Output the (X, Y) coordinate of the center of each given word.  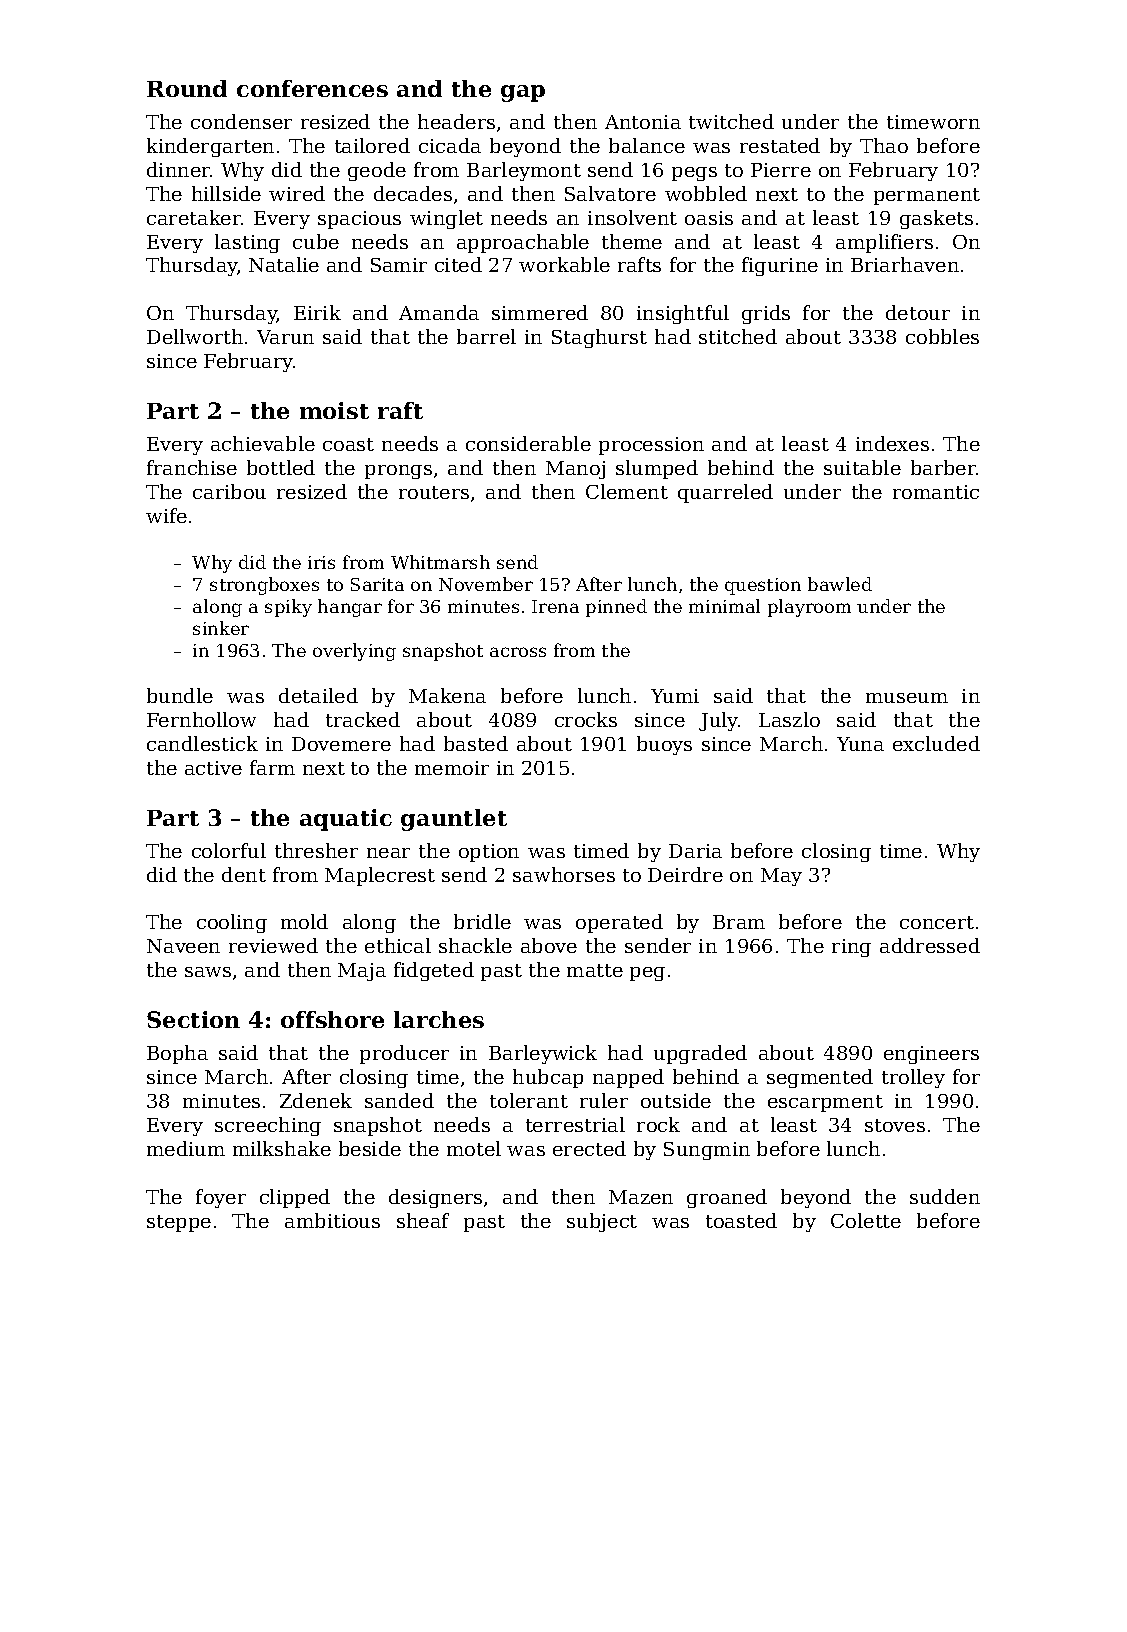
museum (907, 698)
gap (523, 93)
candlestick (202, 743)
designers (435, 1198)
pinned (616, 608)
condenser (241, 121)
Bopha (177, 1054)
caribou (229, 491)
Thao (884, 145)
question (763, 586)
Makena (447, 695)
